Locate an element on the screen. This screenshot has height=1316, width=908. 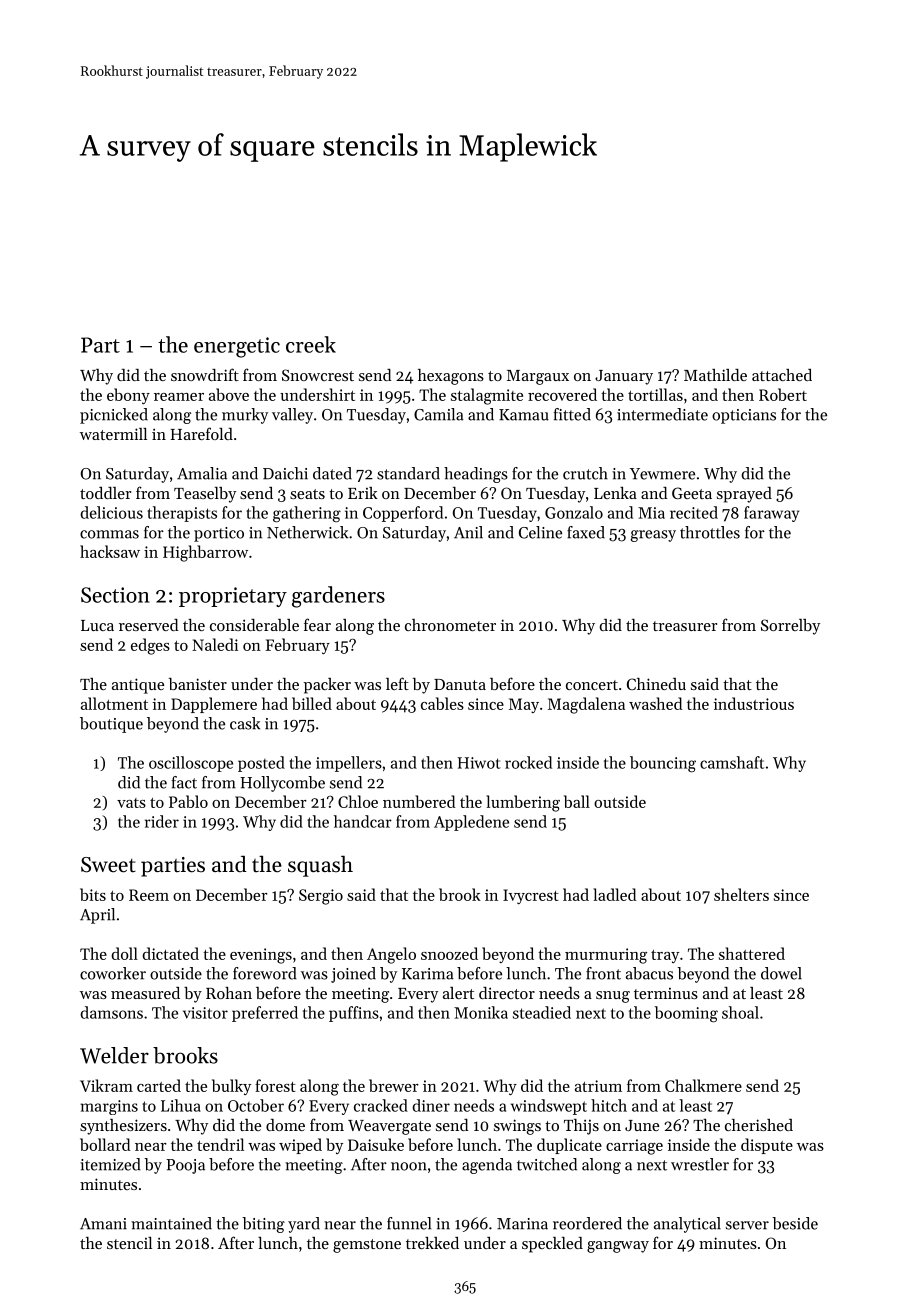
chronometer is located at coordinates (450, 625).
